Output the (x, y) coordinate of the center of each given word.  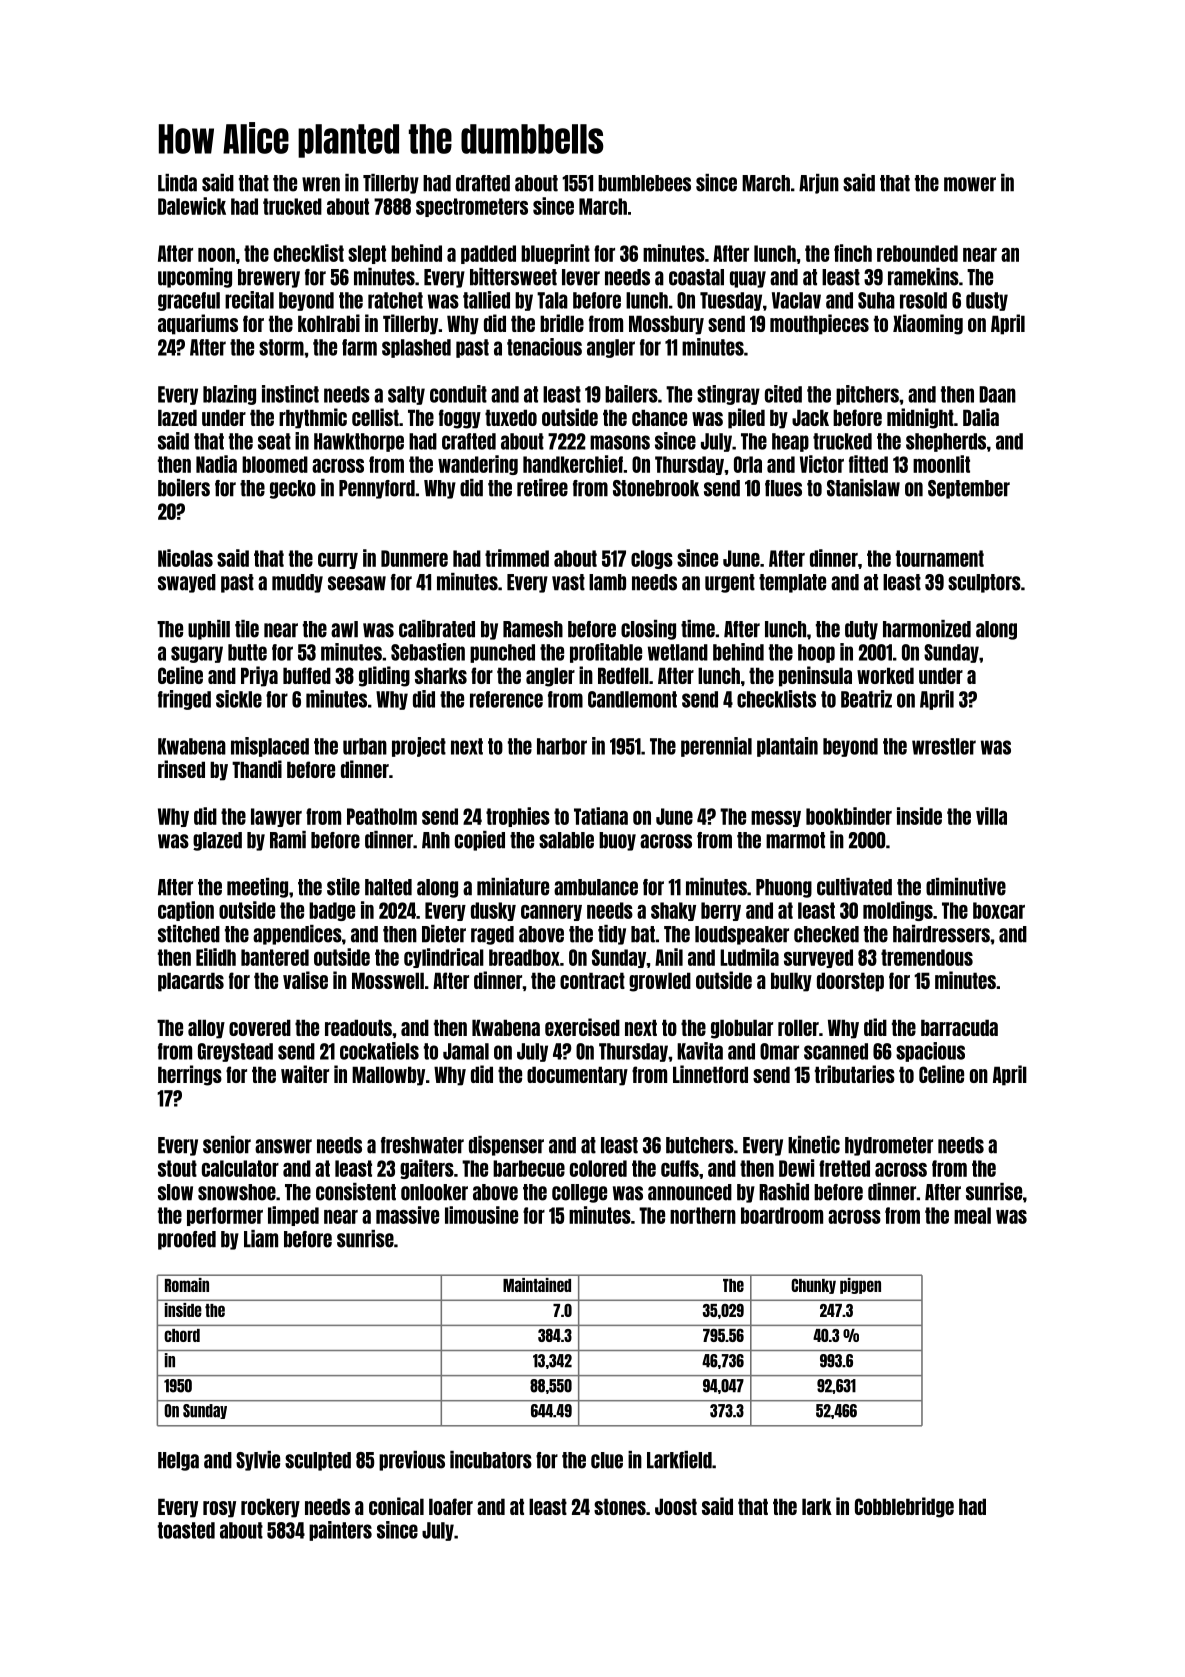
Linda (177, 183)
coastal (696, 277)
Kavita (700, 1051)
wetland (678, 652)
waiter (305, 1074)
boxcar (999, 910)
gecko (293, 489)
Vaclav (796, 300)
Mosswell (388, 980)
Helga (178, 1461)
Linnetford (710, 1074)
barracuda (959, 1027)
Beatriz (866, 699)
